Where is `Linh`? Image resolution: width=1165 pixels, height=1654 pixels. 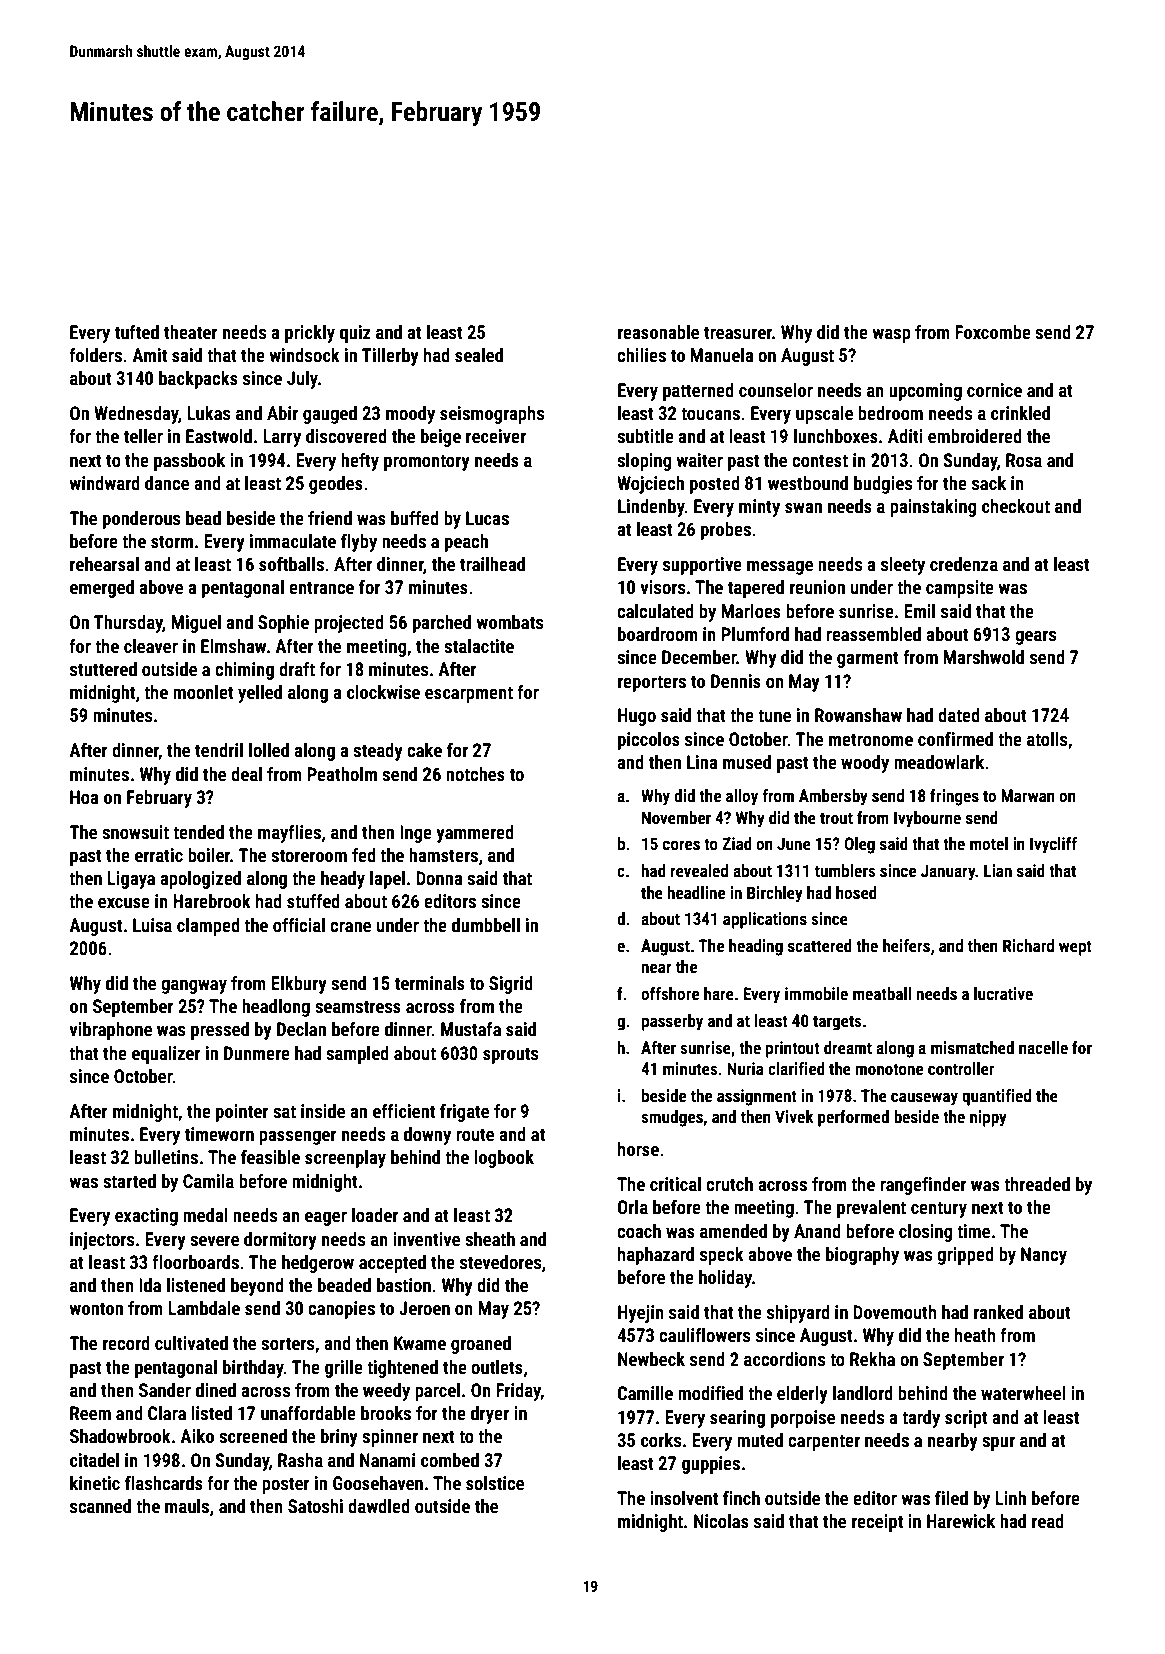
Linh is located at coordinates (1010, 1498).
